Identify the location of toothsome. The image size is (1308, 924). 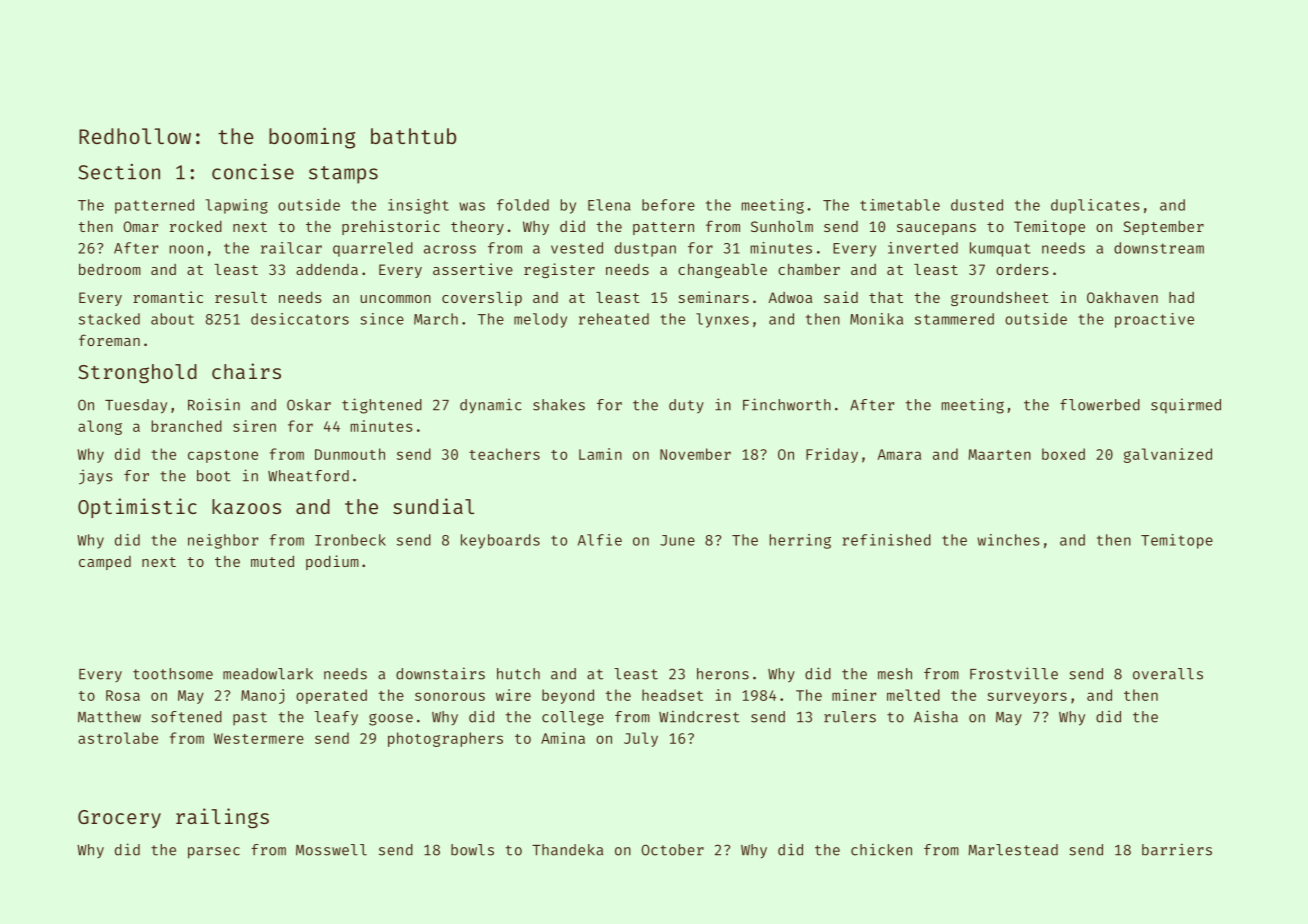
(173, 674).
